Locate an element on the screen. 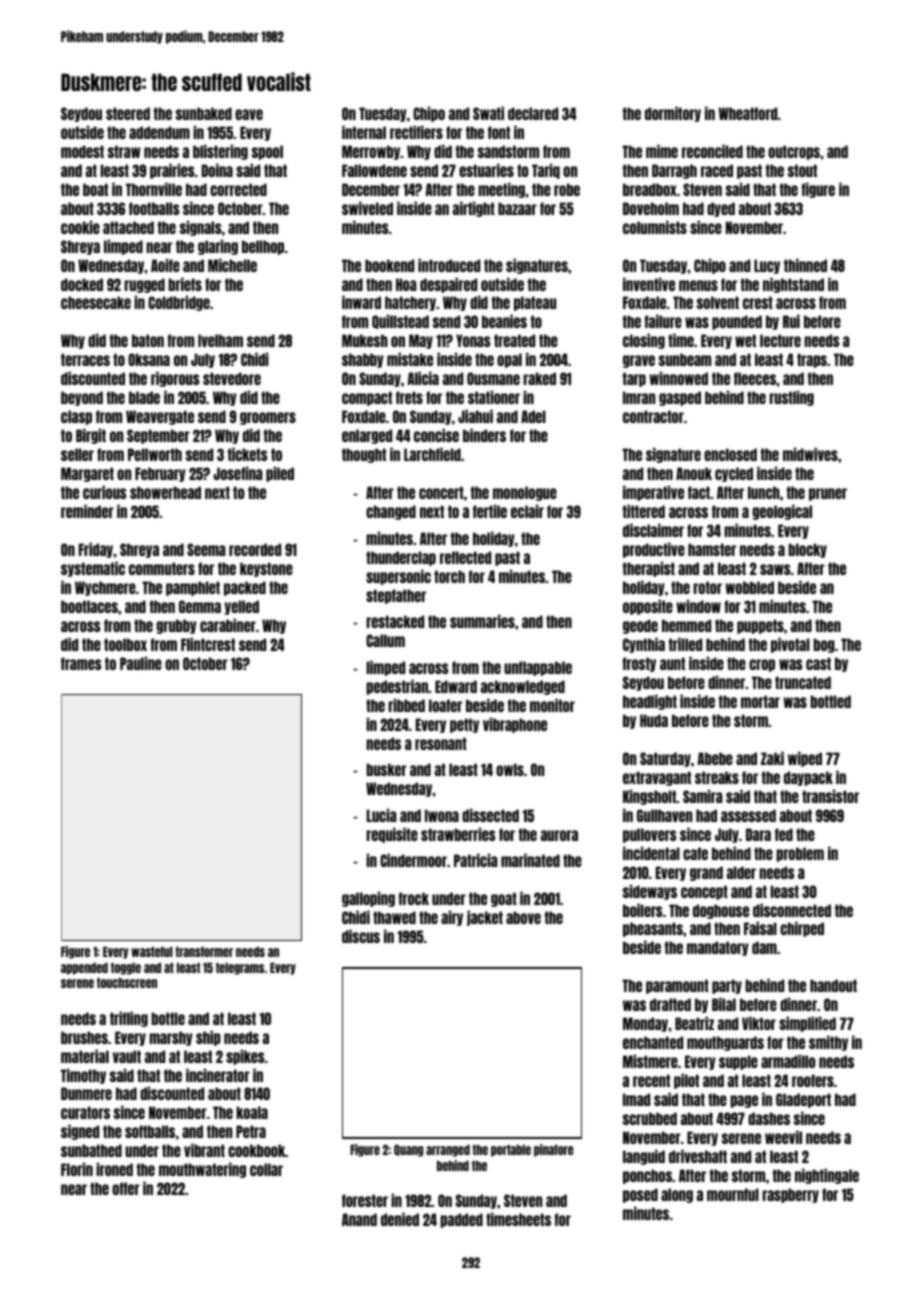 This screenshot has height=1308, width=924. Beatriz is located at coordinates (694, 1023).
